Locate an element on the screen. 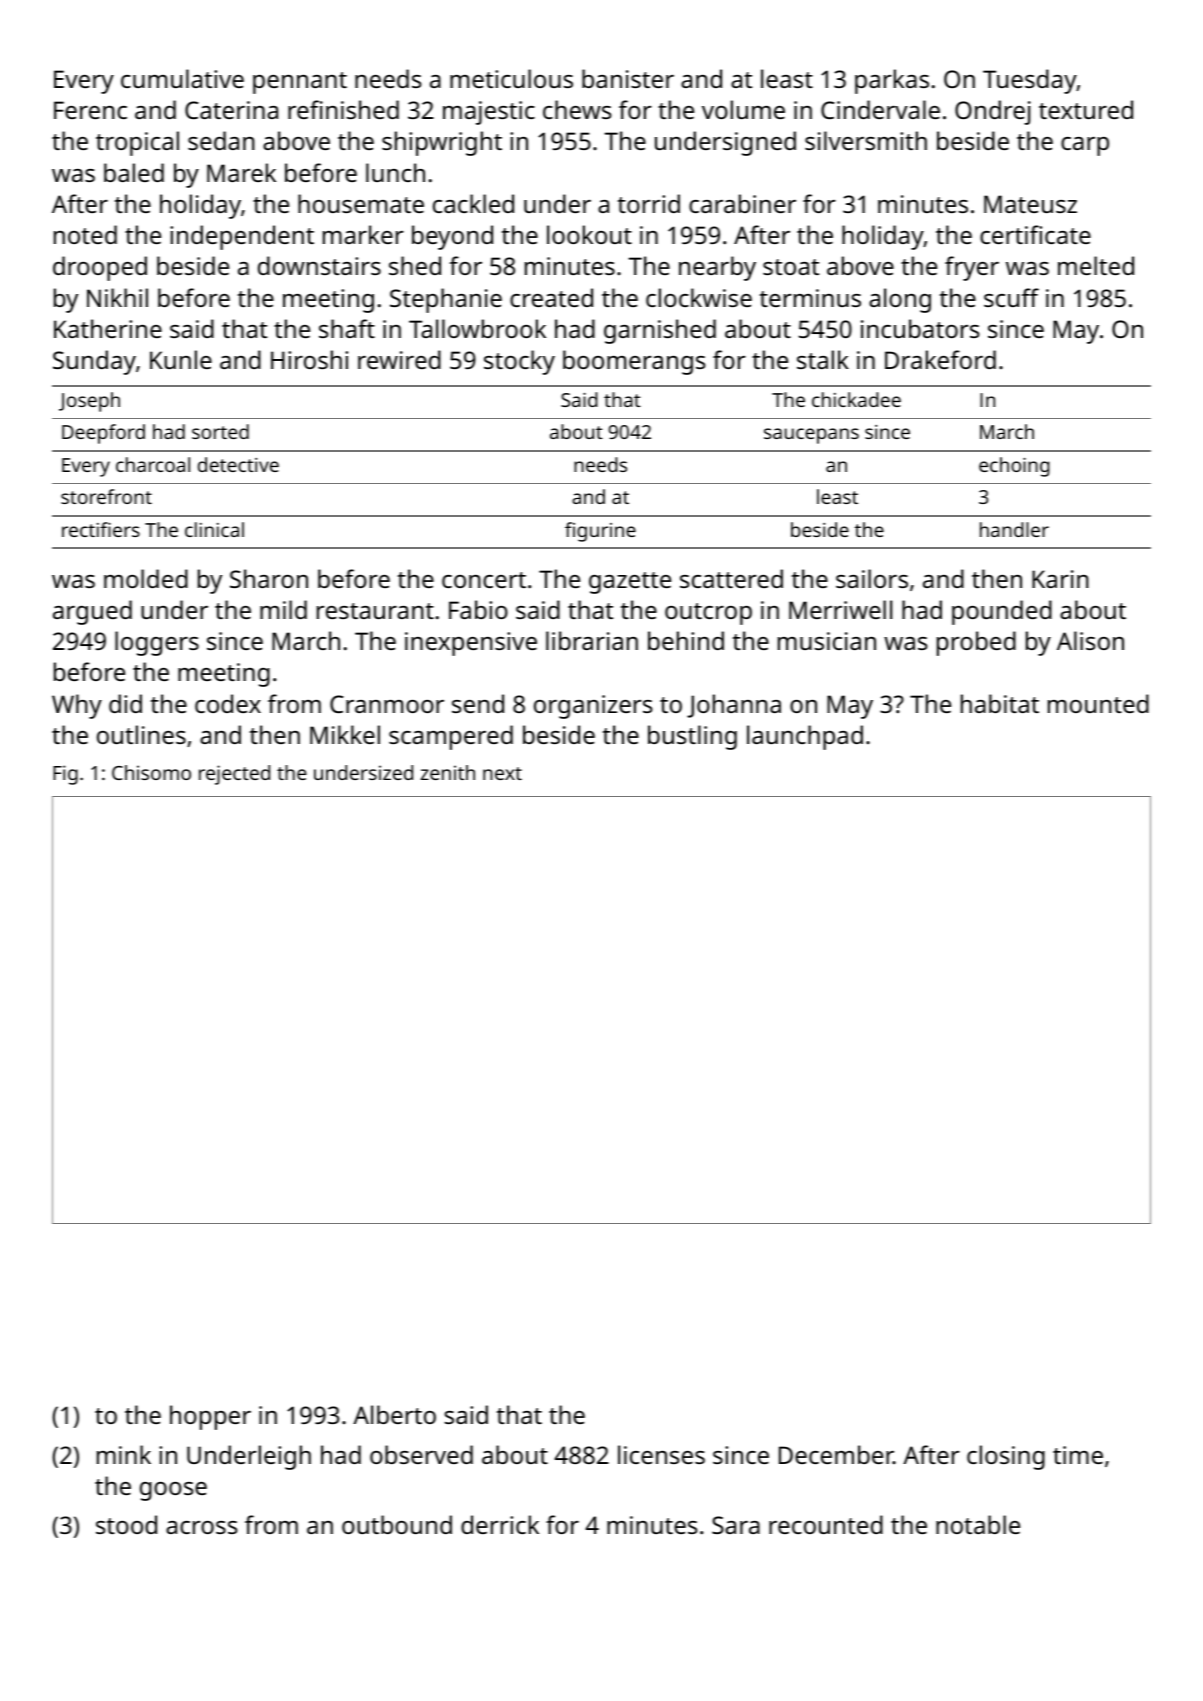  argued is located at coordinates (92, 612).
